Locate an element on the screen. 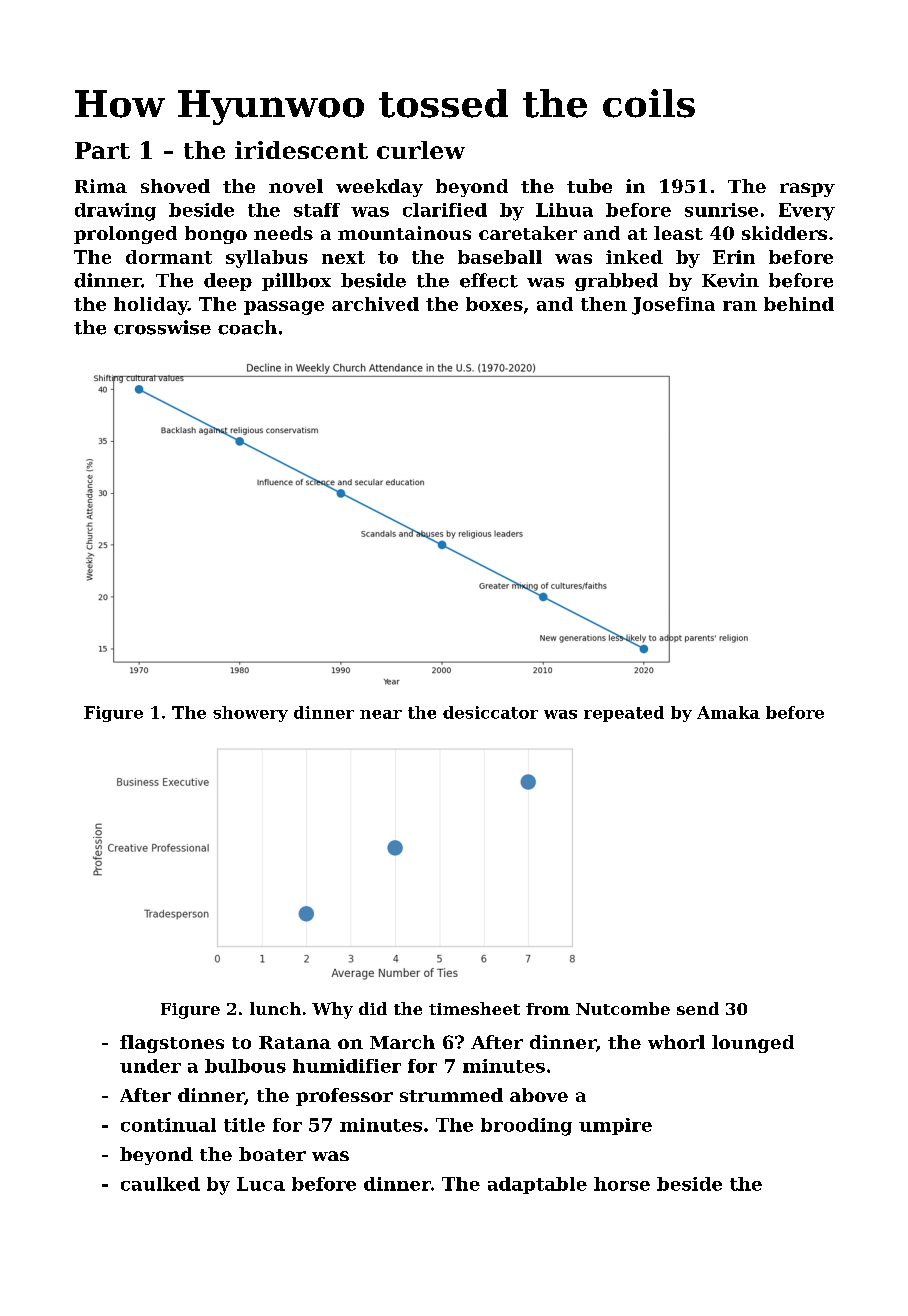 The height and width of the screenshot is (1316, 908). coach is located at coordinates (247, 327).
